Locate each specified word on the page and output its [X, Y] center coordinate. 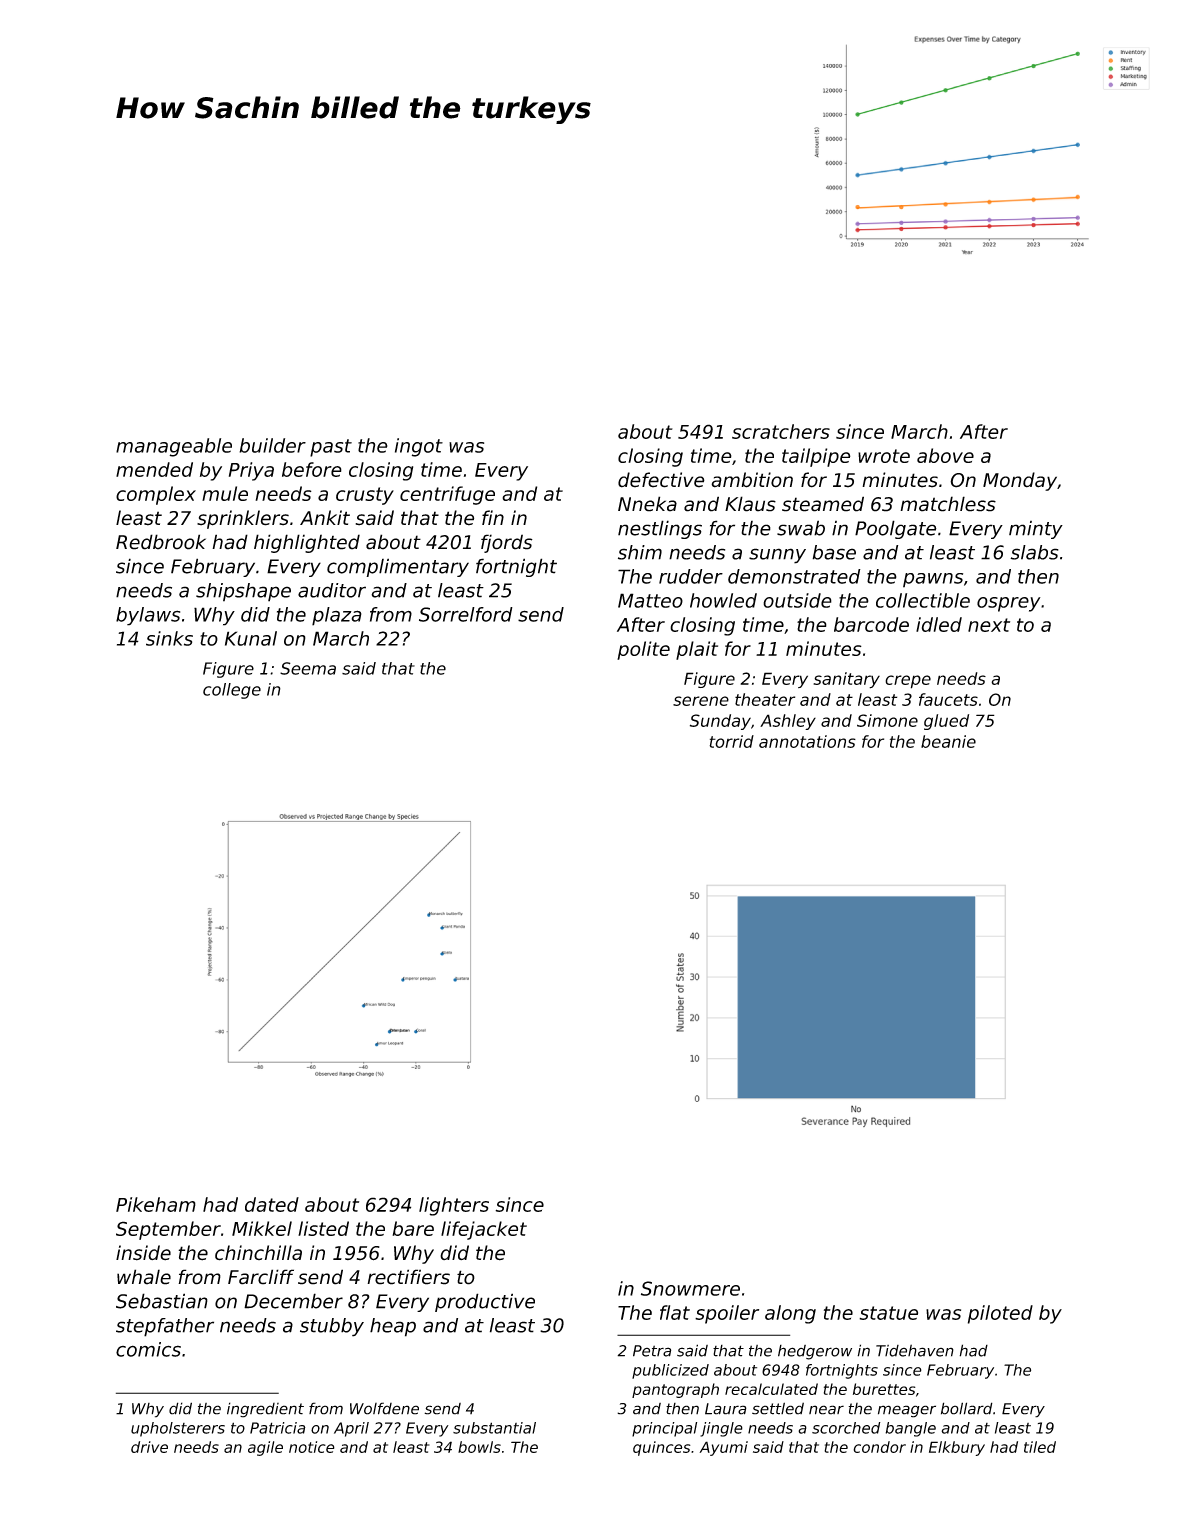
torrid [731, 741]
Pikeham [156, 1204]
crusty [365, 496]
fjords [507, 543]
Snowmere [690, 1288]
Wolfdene [384, 1408]
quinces [662, 1448]
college [232, 691]
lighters [454, 1206]
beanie [948, 741]
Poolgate [896, 529]
